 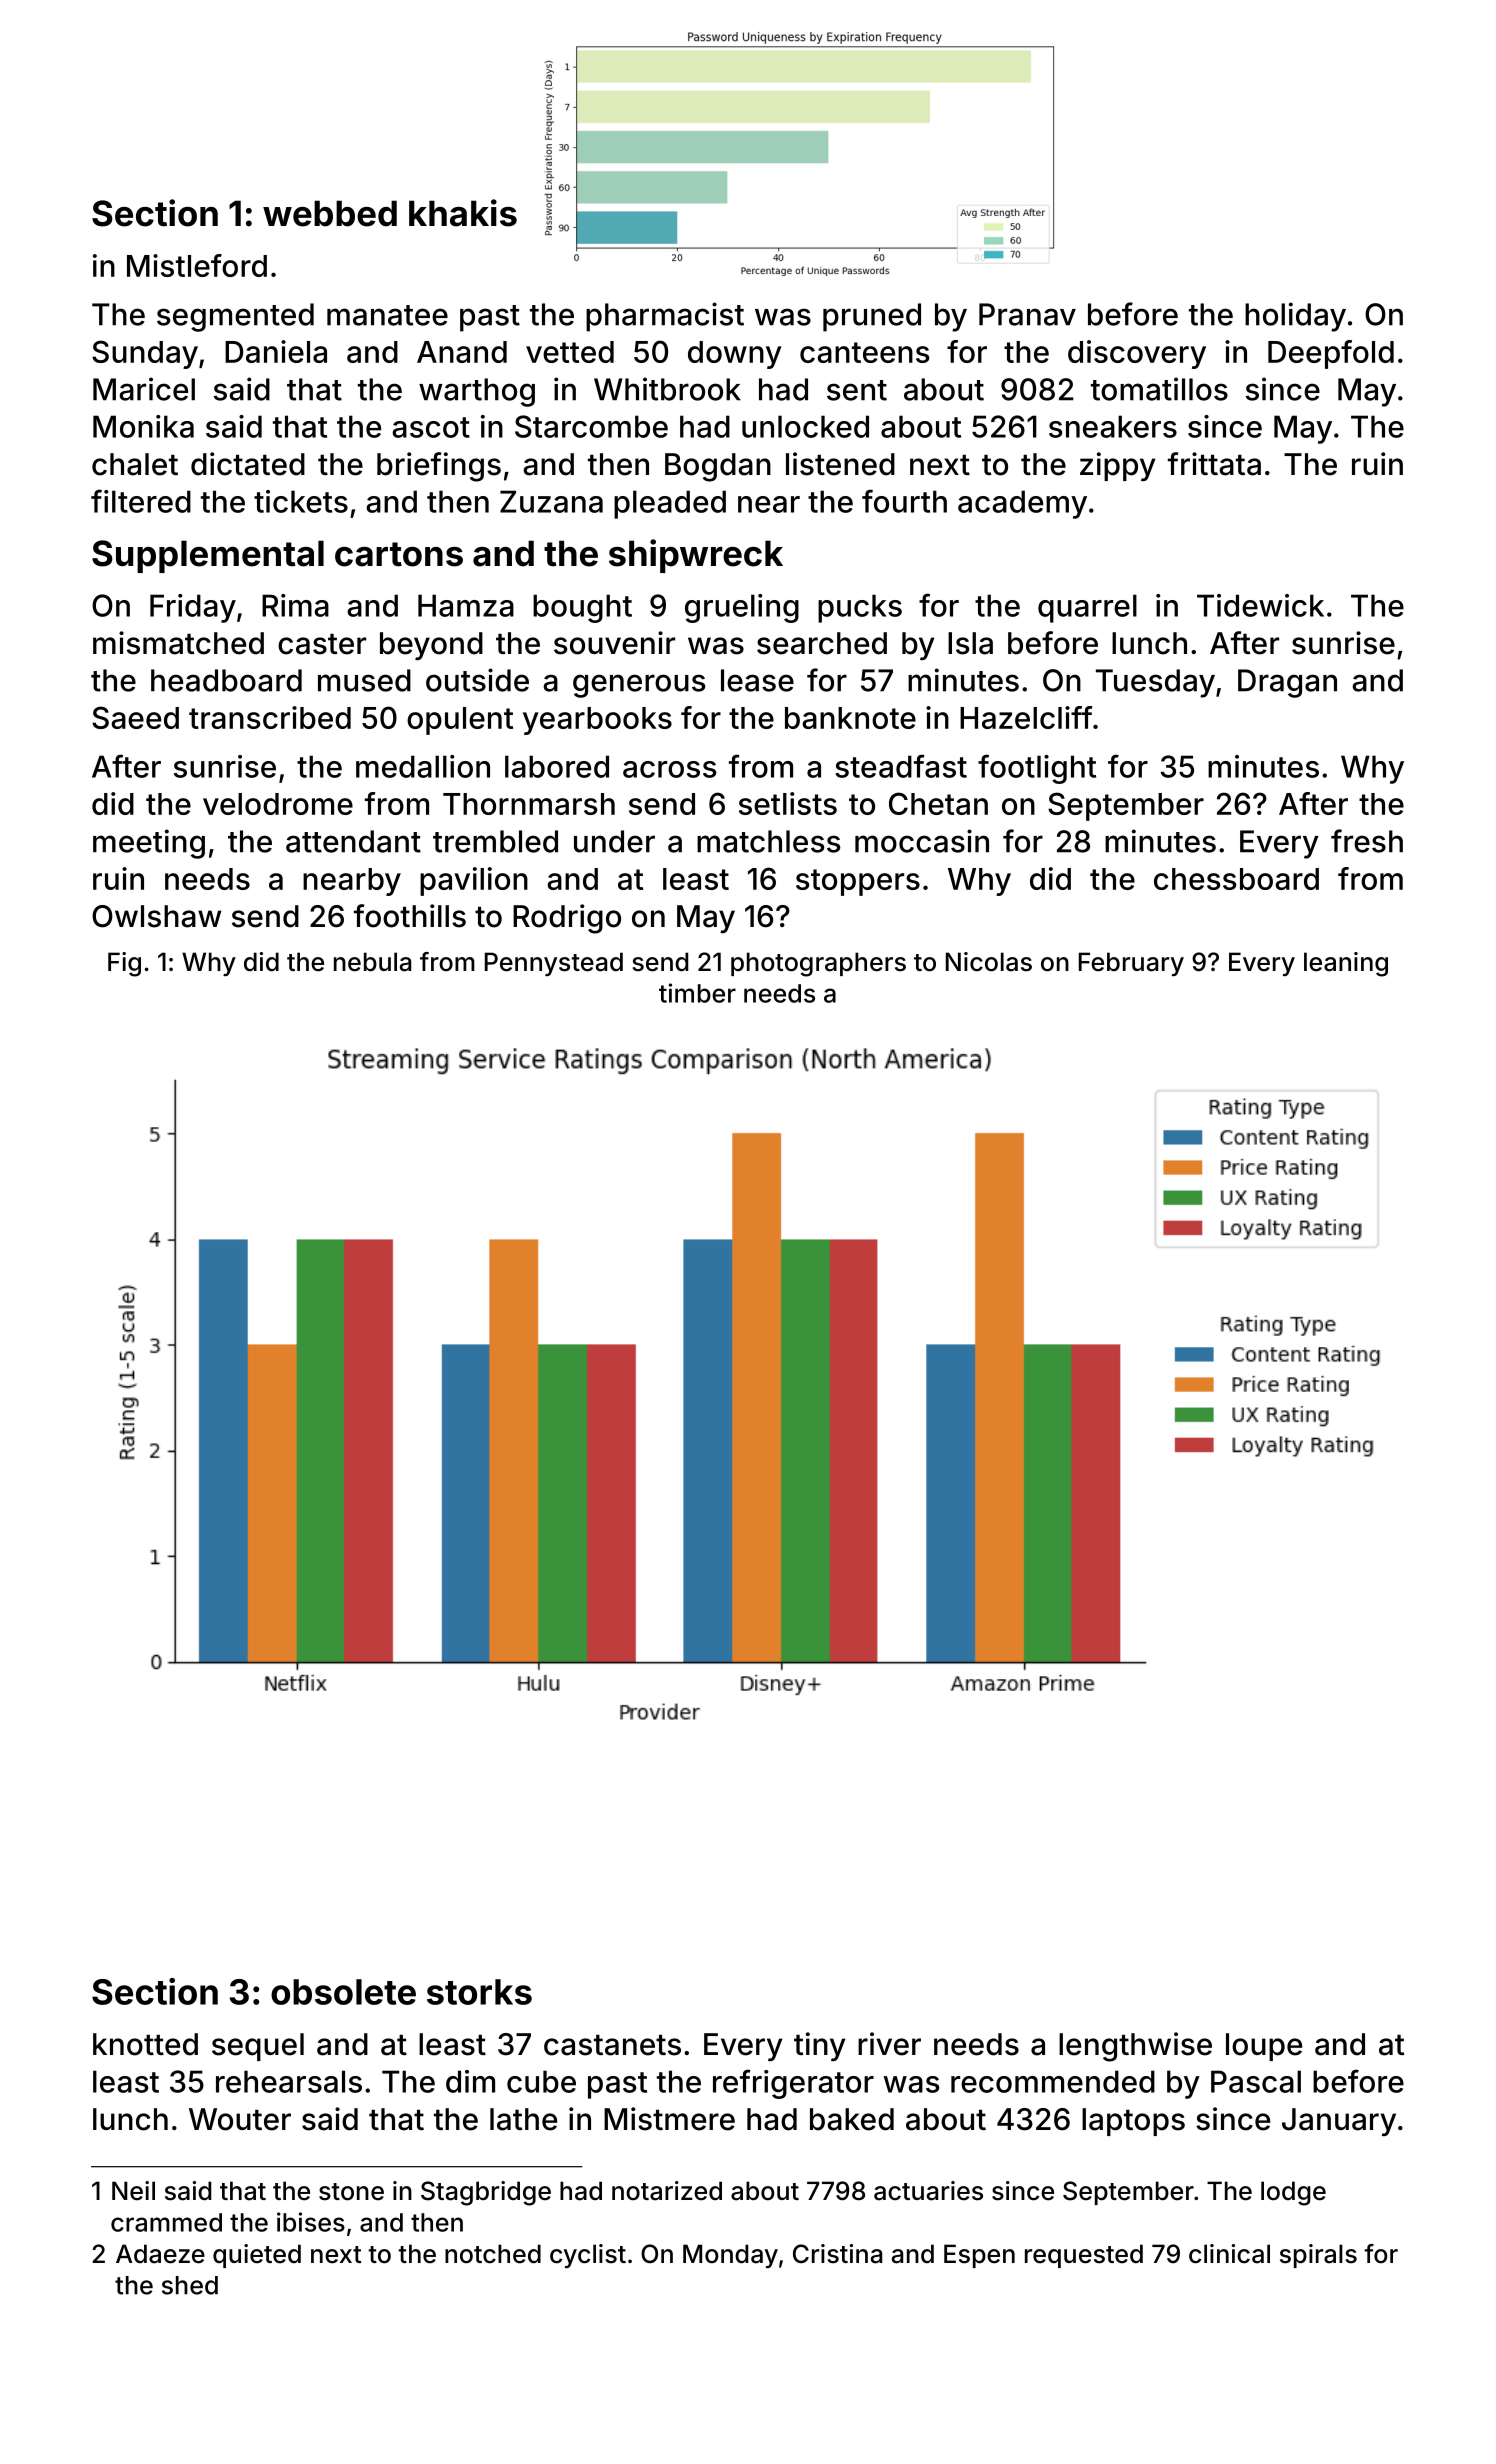 I want to click on Deepfold, so click(x=1331, y=354).
